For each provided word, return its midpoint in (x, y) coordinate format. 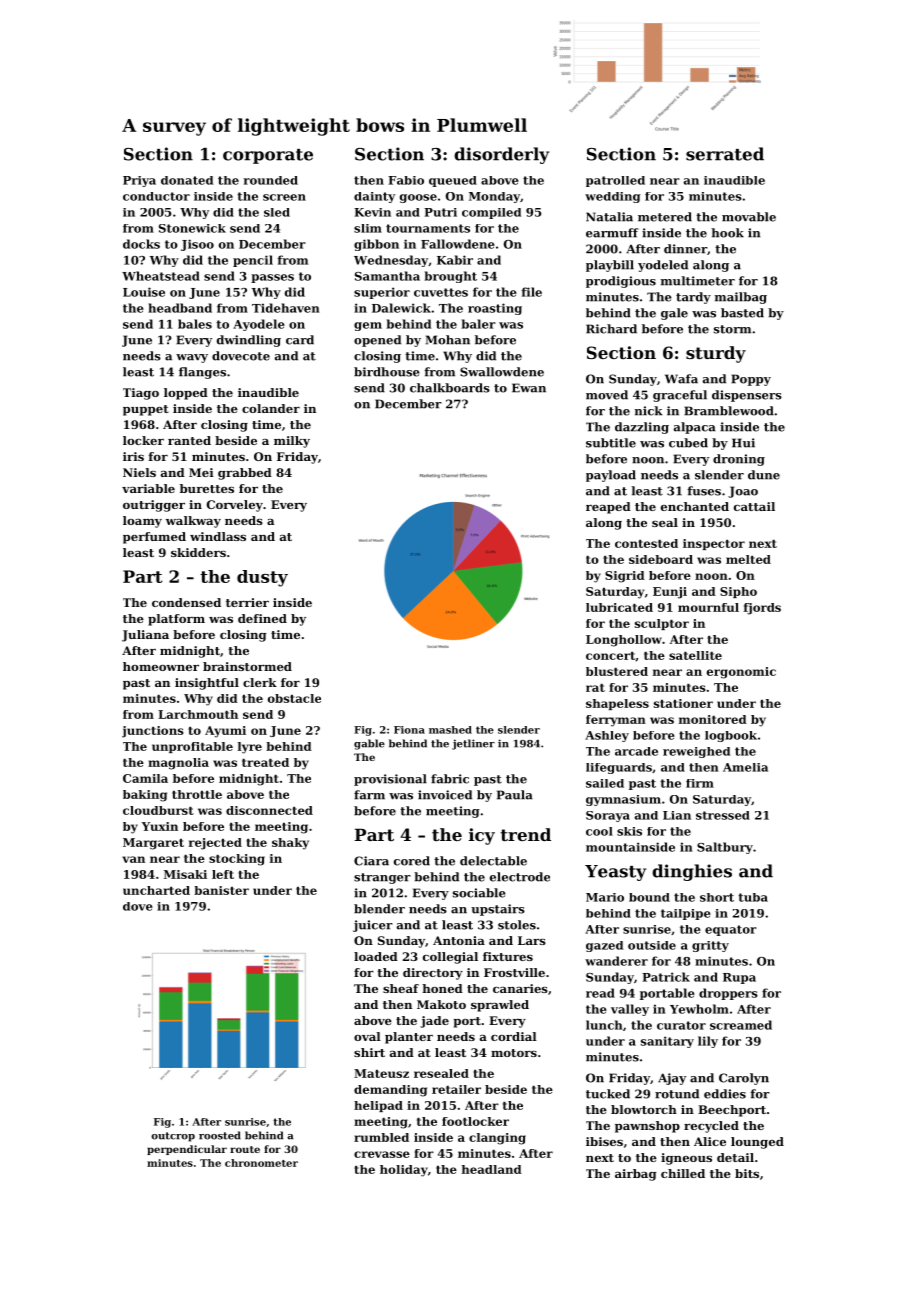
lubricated (619, 607)
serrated (725, 154)
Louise (144, 292)
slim (368, 228)
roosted (220, 1135)
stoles (517, 925)
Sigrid (625, 577)
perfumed (154, 538)
